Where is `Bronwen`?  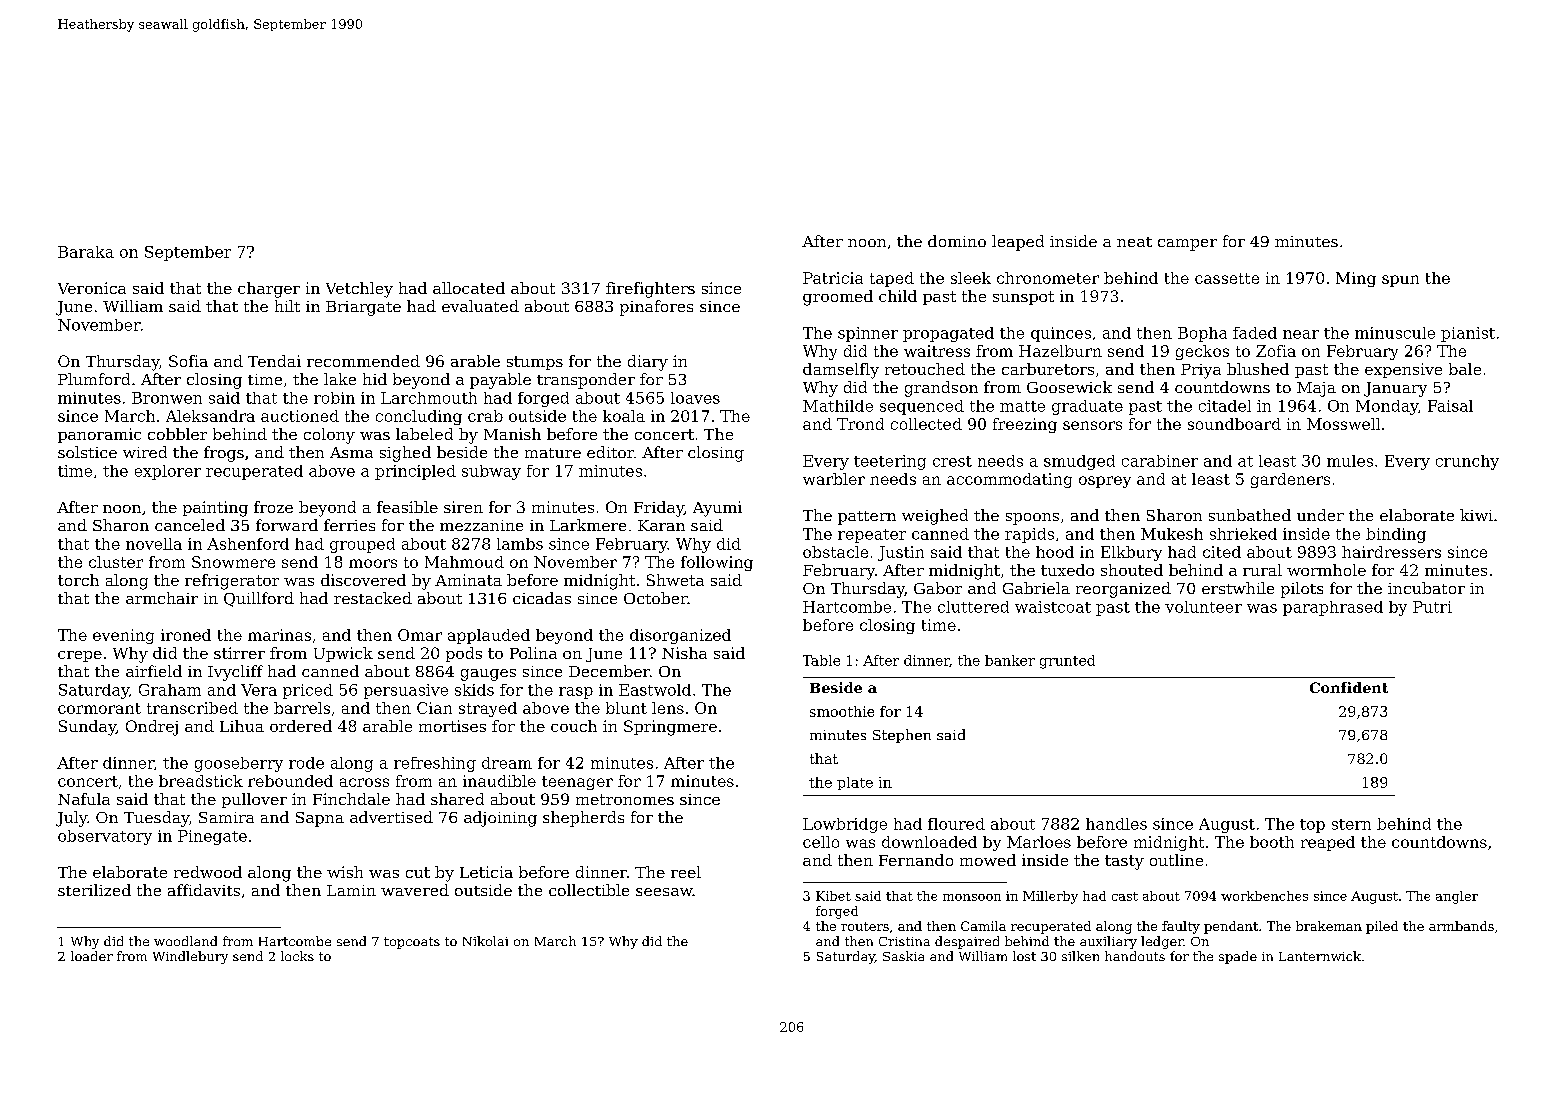 Bronwen is located at coordinates (167, 398).
